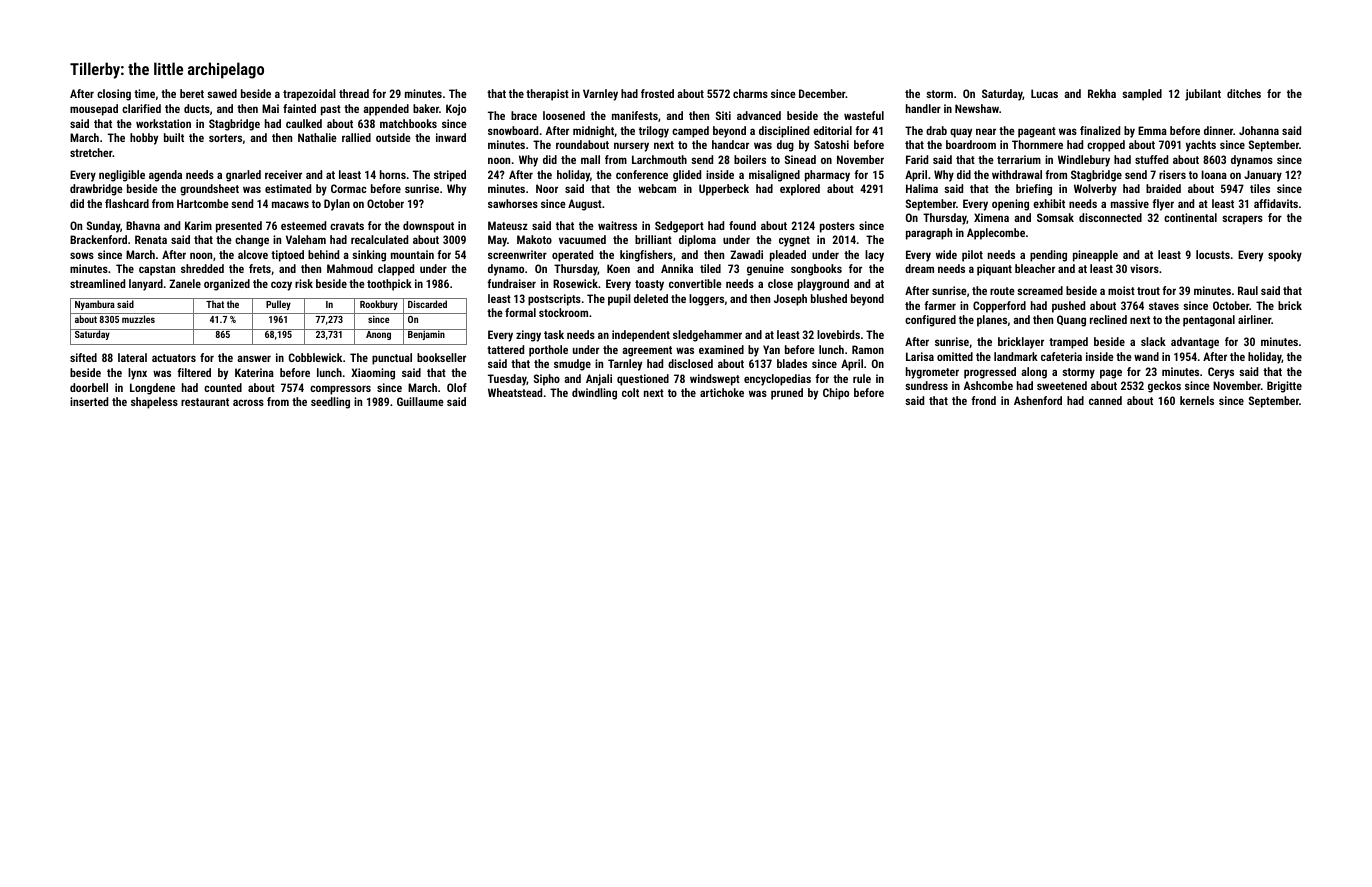 The image size is (1372, 887). What do you see at coordinates (243, 176) in the screenshot?
I see `gnarled` at bounding box center [243, 176].
